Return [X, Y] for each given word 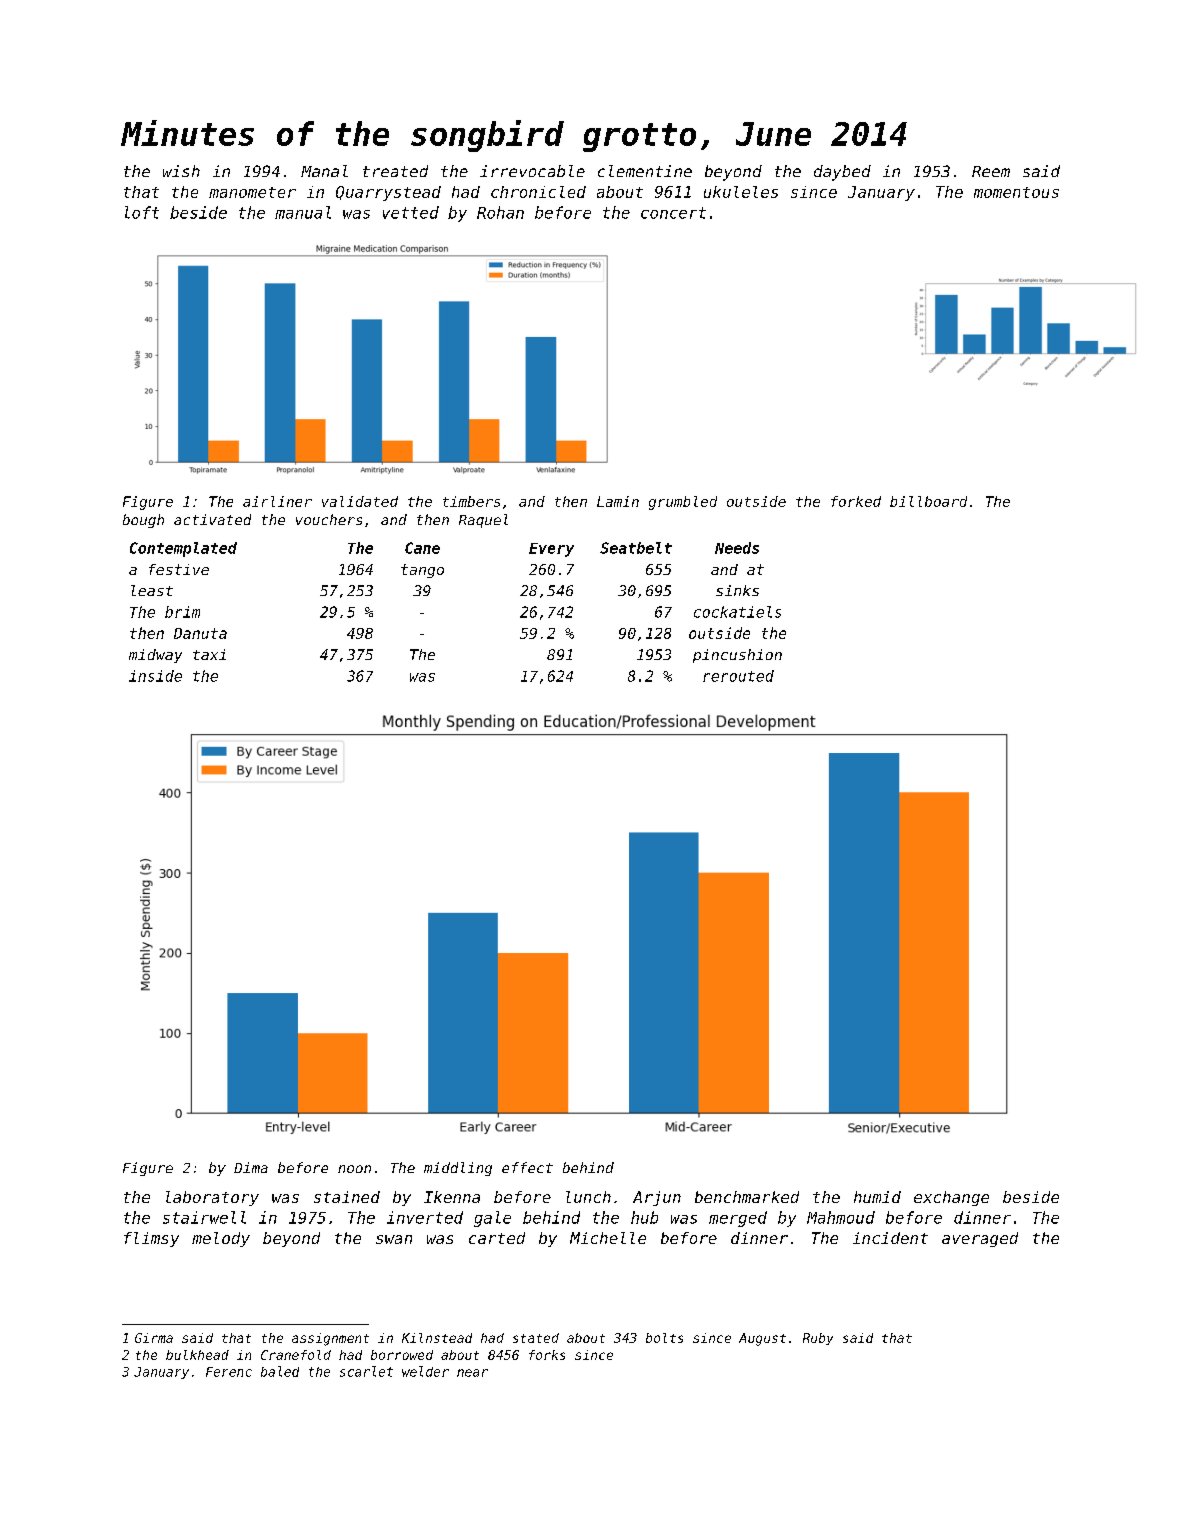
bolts [664, 1338]
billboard [928, 501]
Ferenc [229, 1372]
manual [303, 212]
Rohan [500, 212]
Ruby [818, 1339]
